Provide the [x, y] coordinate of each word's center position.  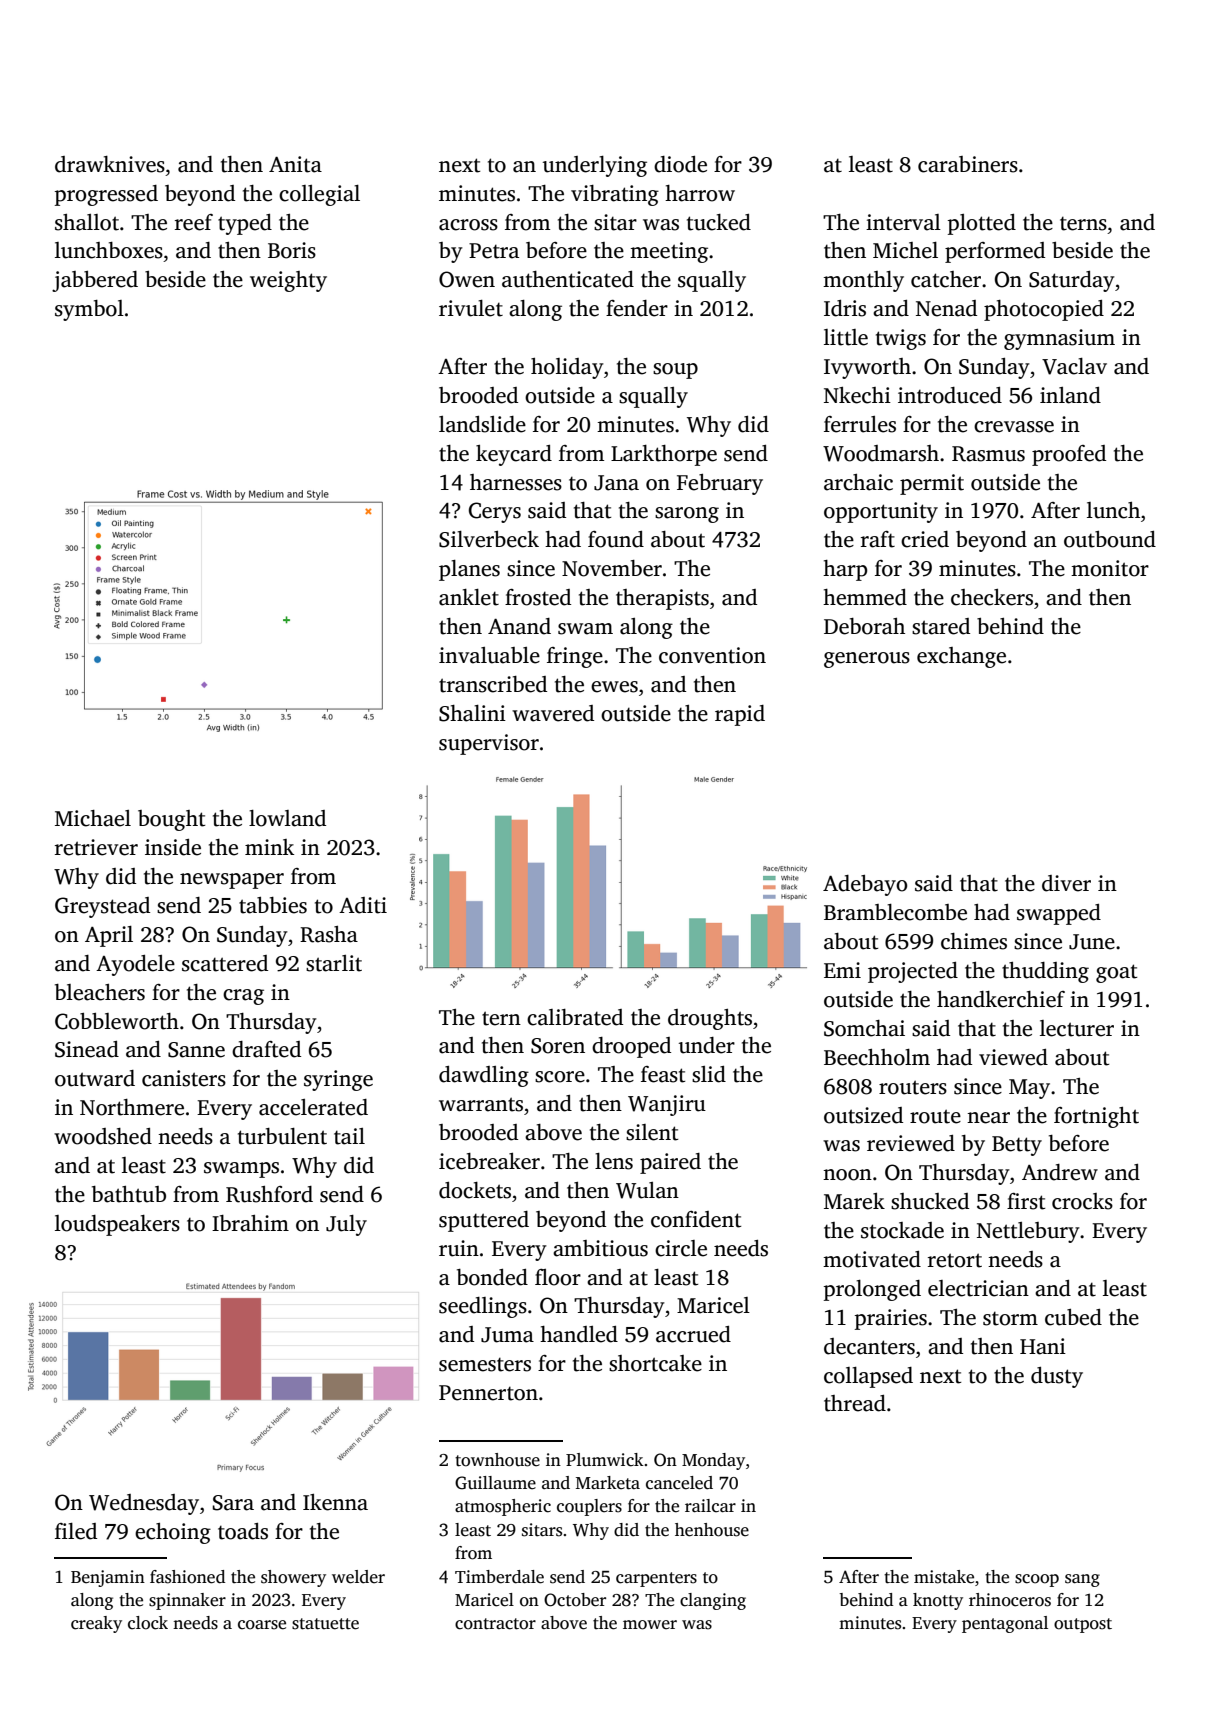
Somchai [864, 1028]
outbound [1110, 539]
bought [171, 820]
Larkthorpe [664, 455]
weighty [288, 281]
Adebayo [865, 885]
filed [76, 1531]
